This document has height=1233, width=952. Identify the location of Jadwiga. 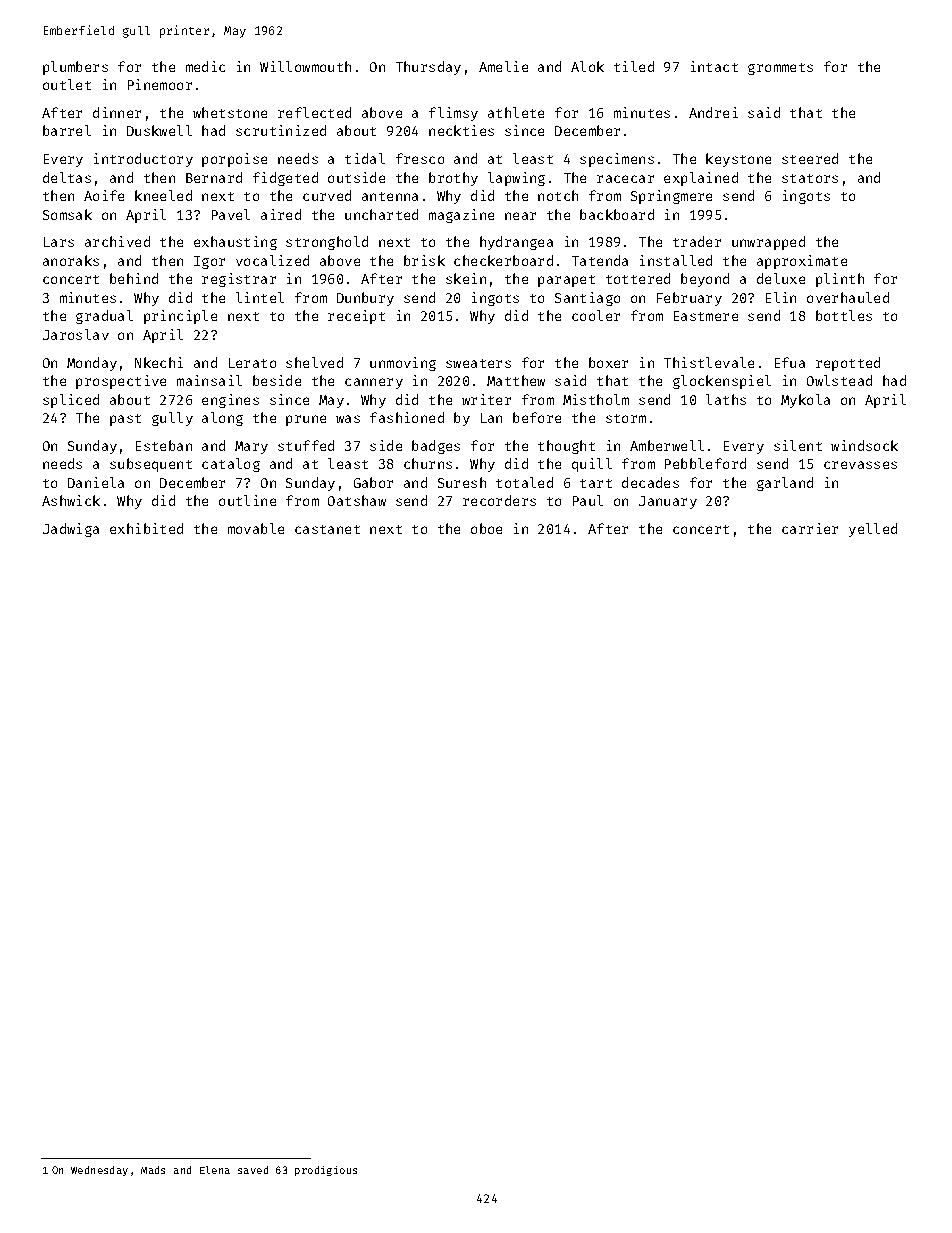
(71, 530).
